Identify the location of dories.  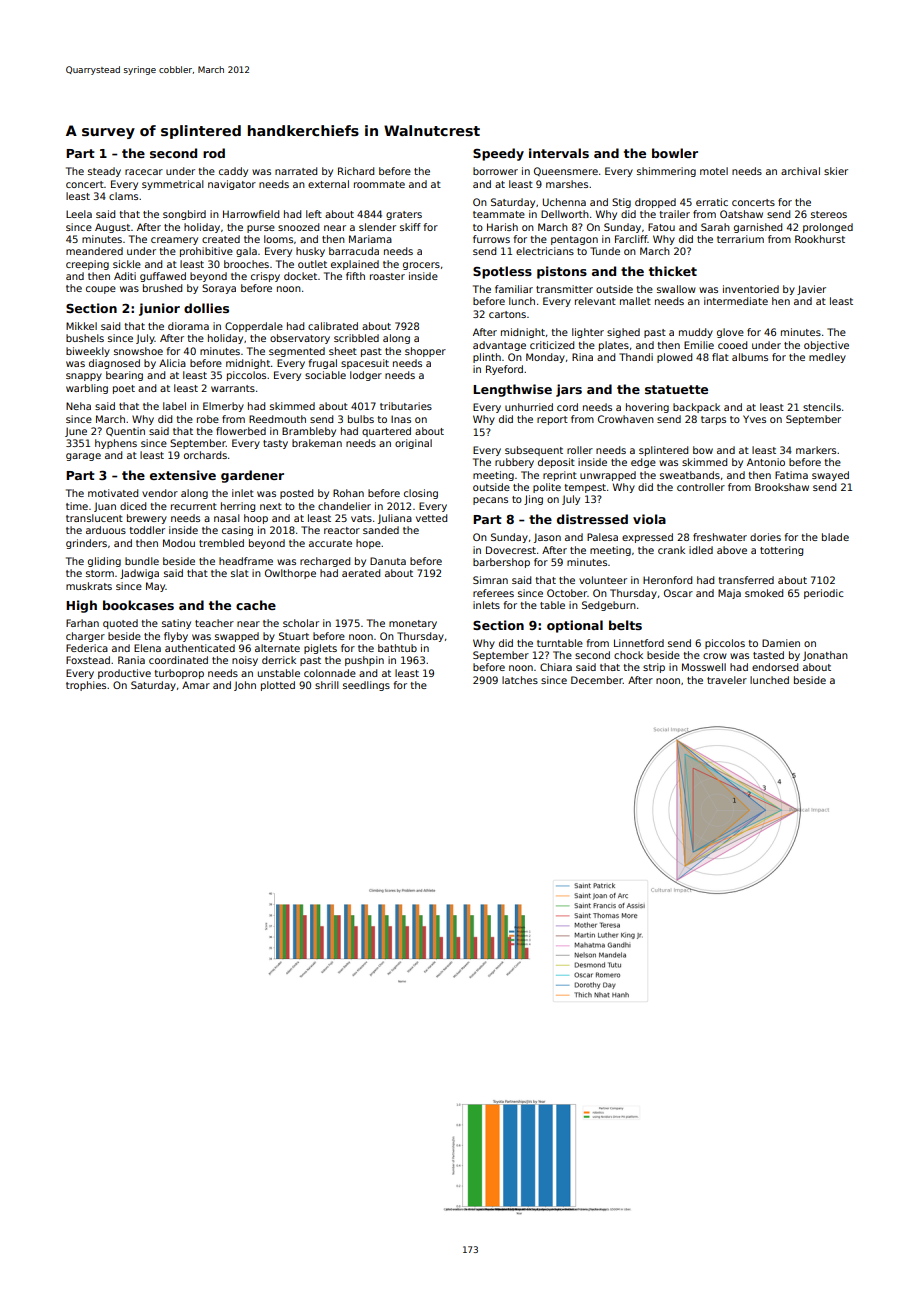
(765, 537).
